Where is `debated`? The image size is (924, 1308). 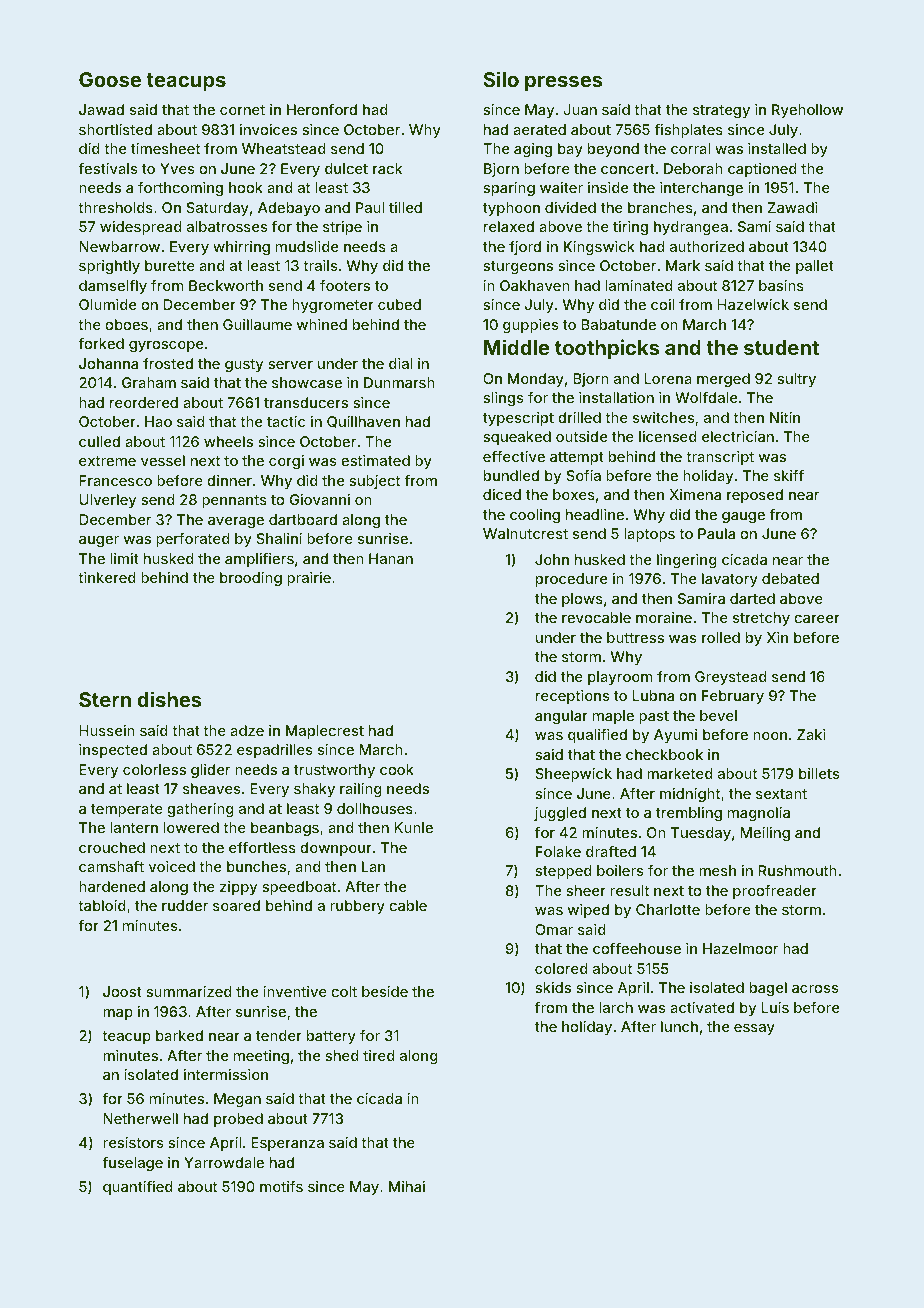
debated is located at coordinates (790, 578).
